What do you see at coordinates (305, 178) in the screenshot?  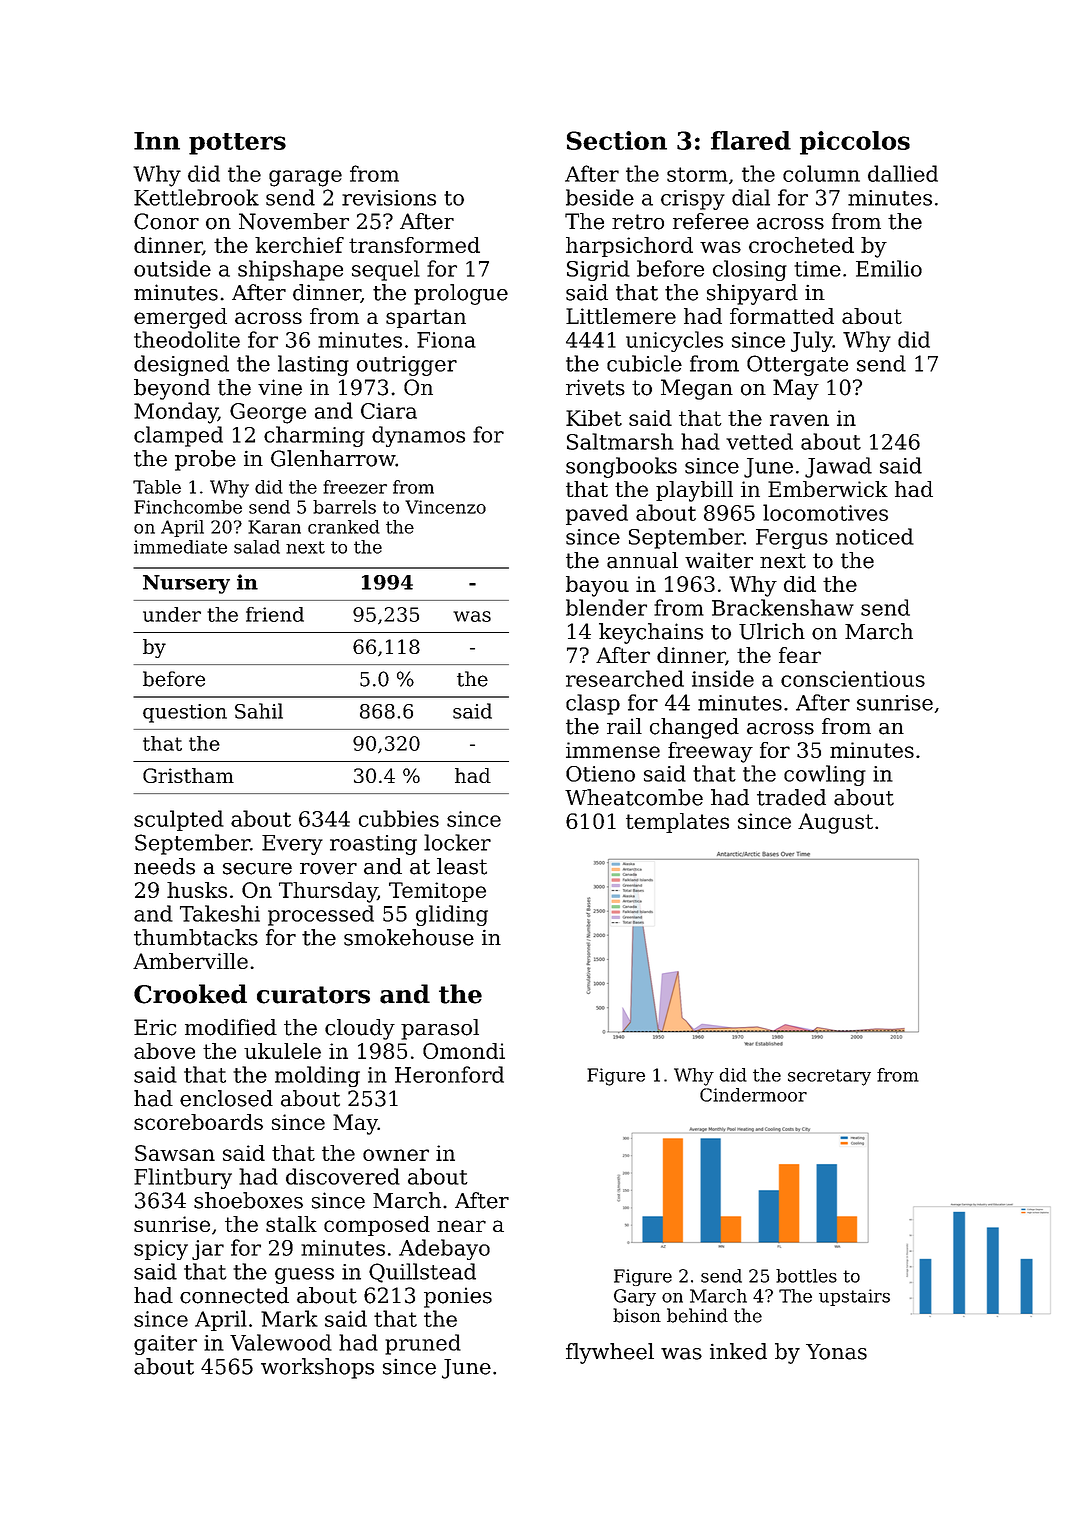 I see `garage` at bounding box center [305, 178].
